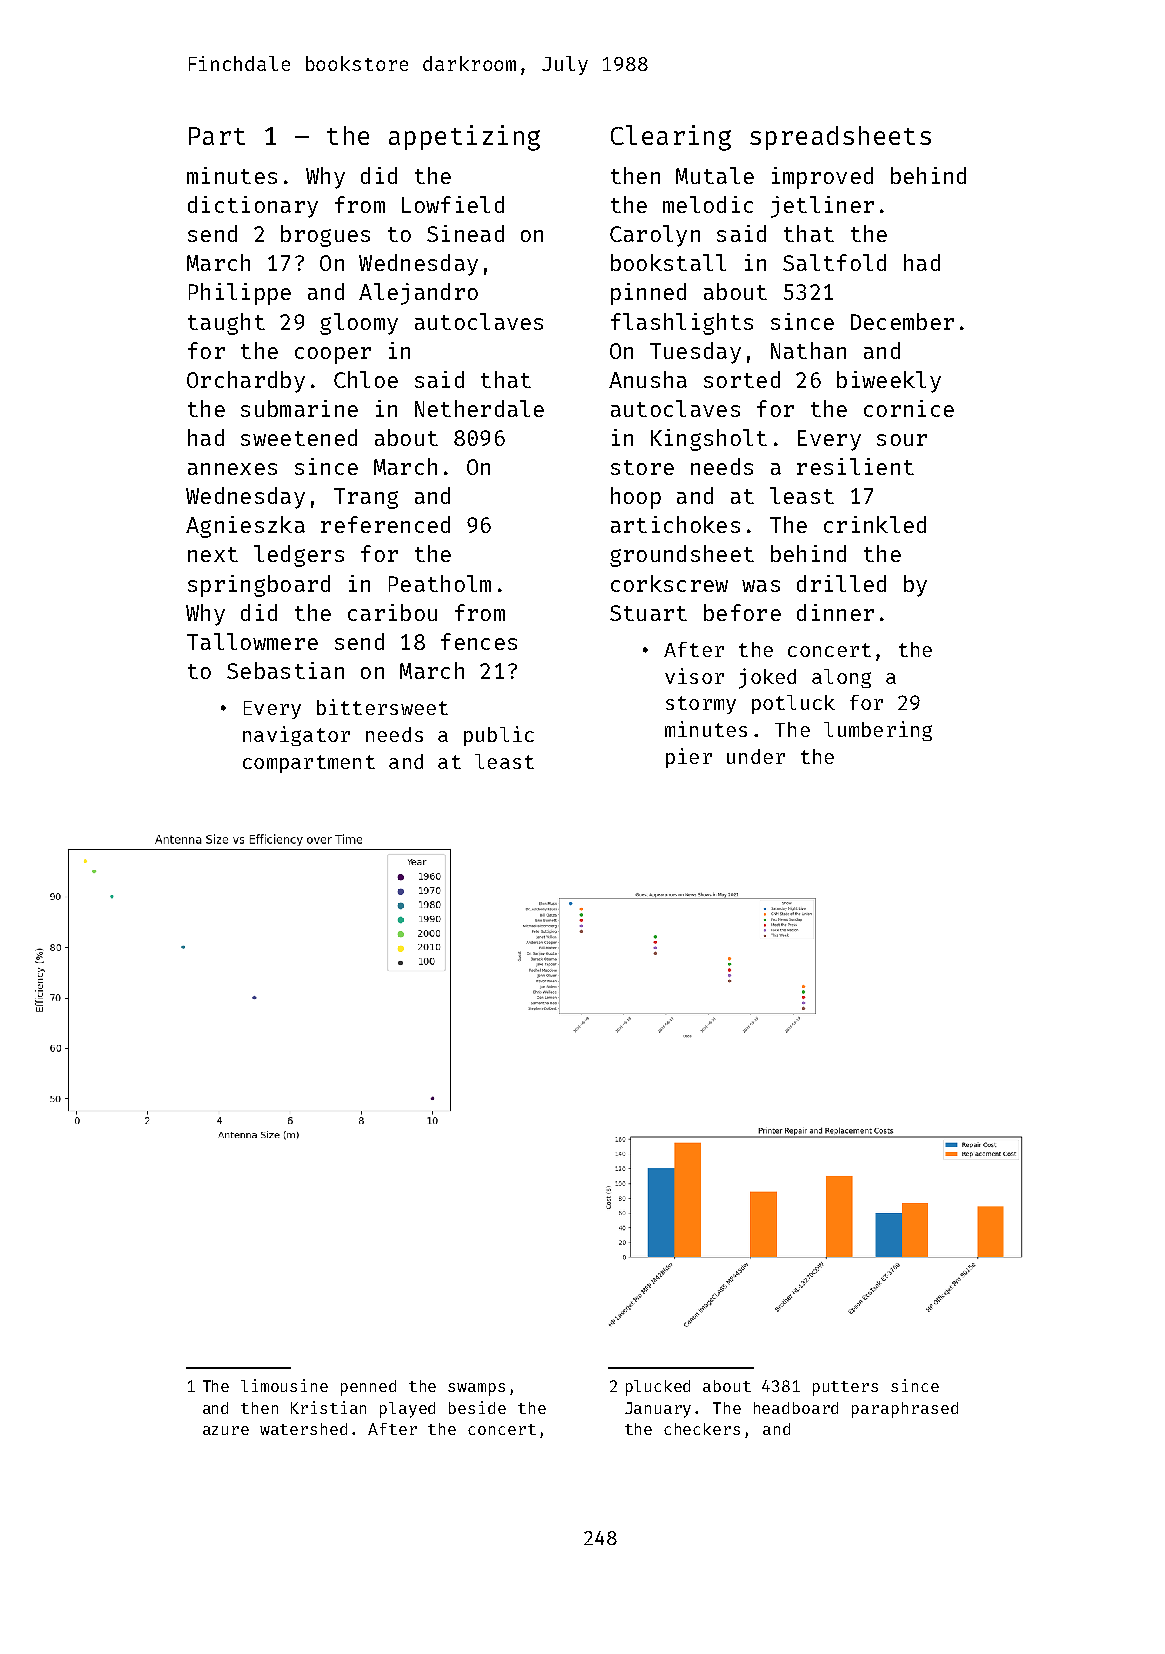 The height and width of the page is (1654, 1165). What do you see at coordinates (840, 138) in the page?
I see `spreadsheets` at bounding box center [840, 138].
